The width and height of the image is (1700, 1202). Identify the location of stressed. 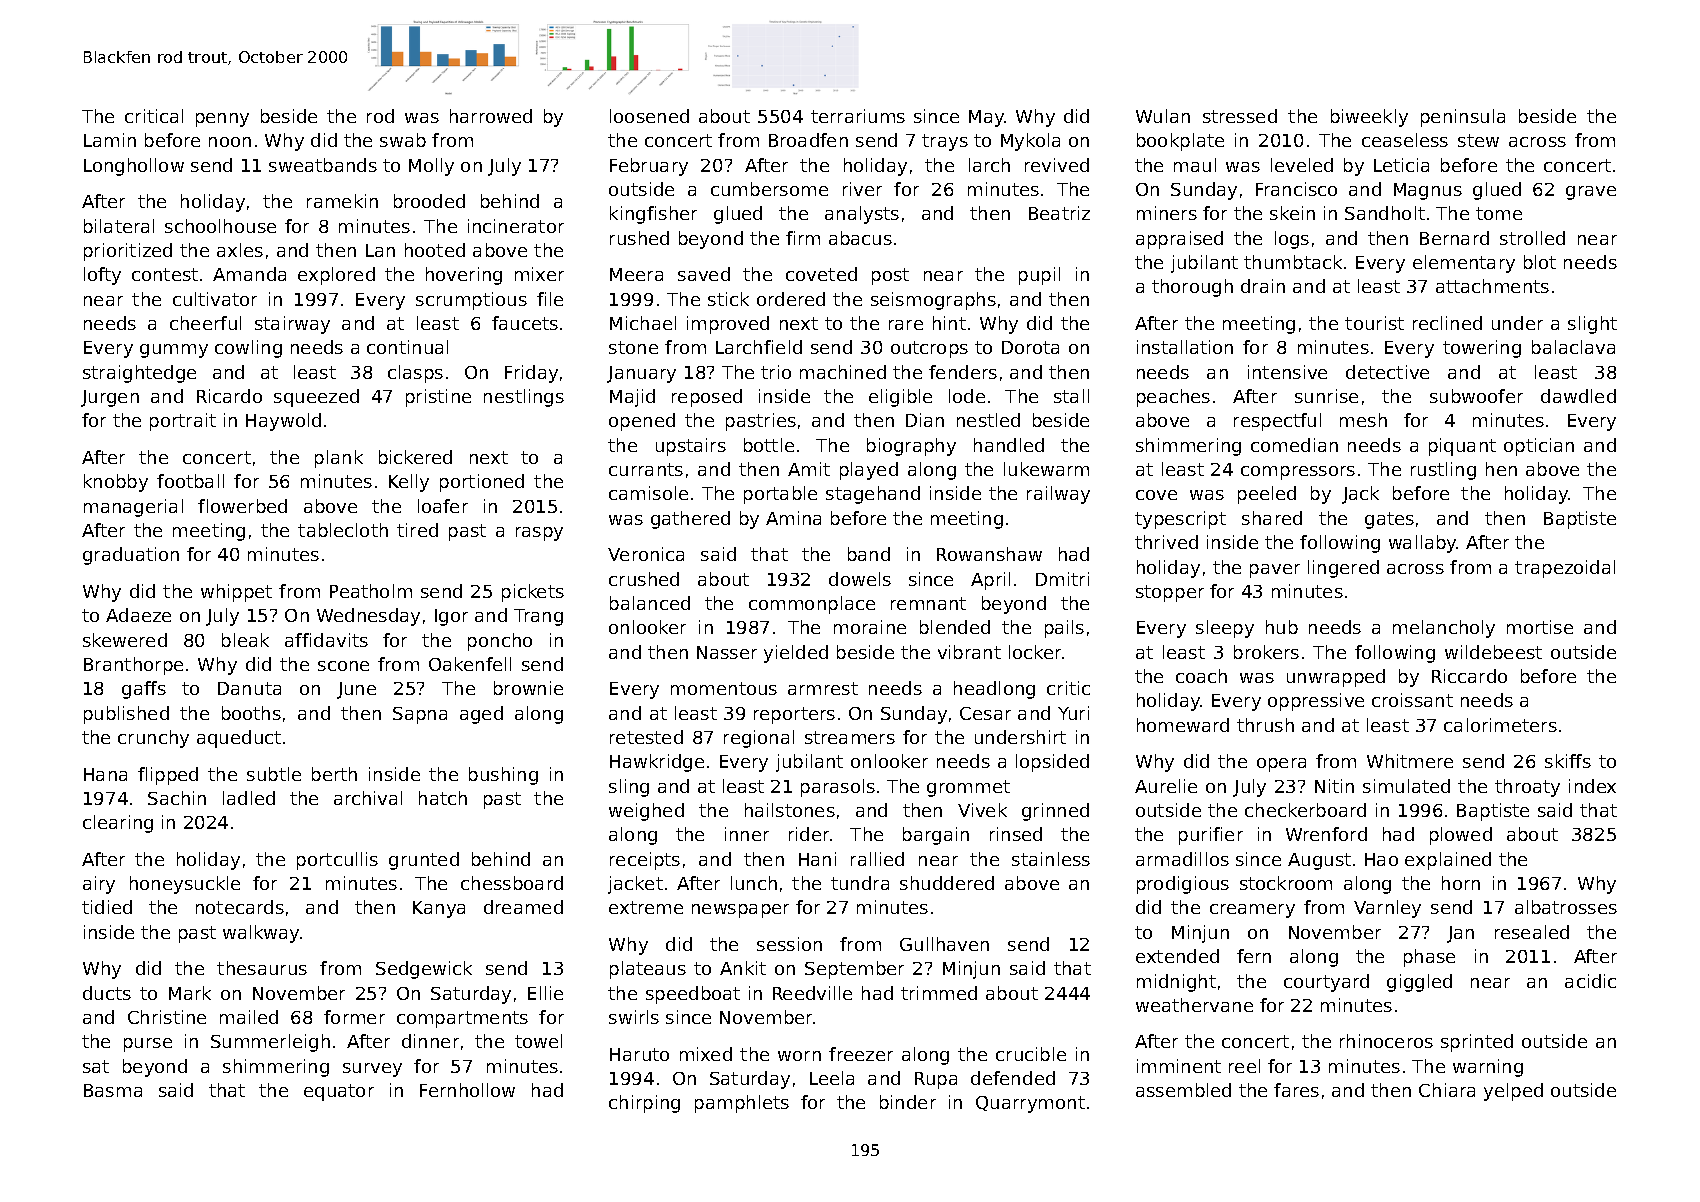
(1240, 116).
